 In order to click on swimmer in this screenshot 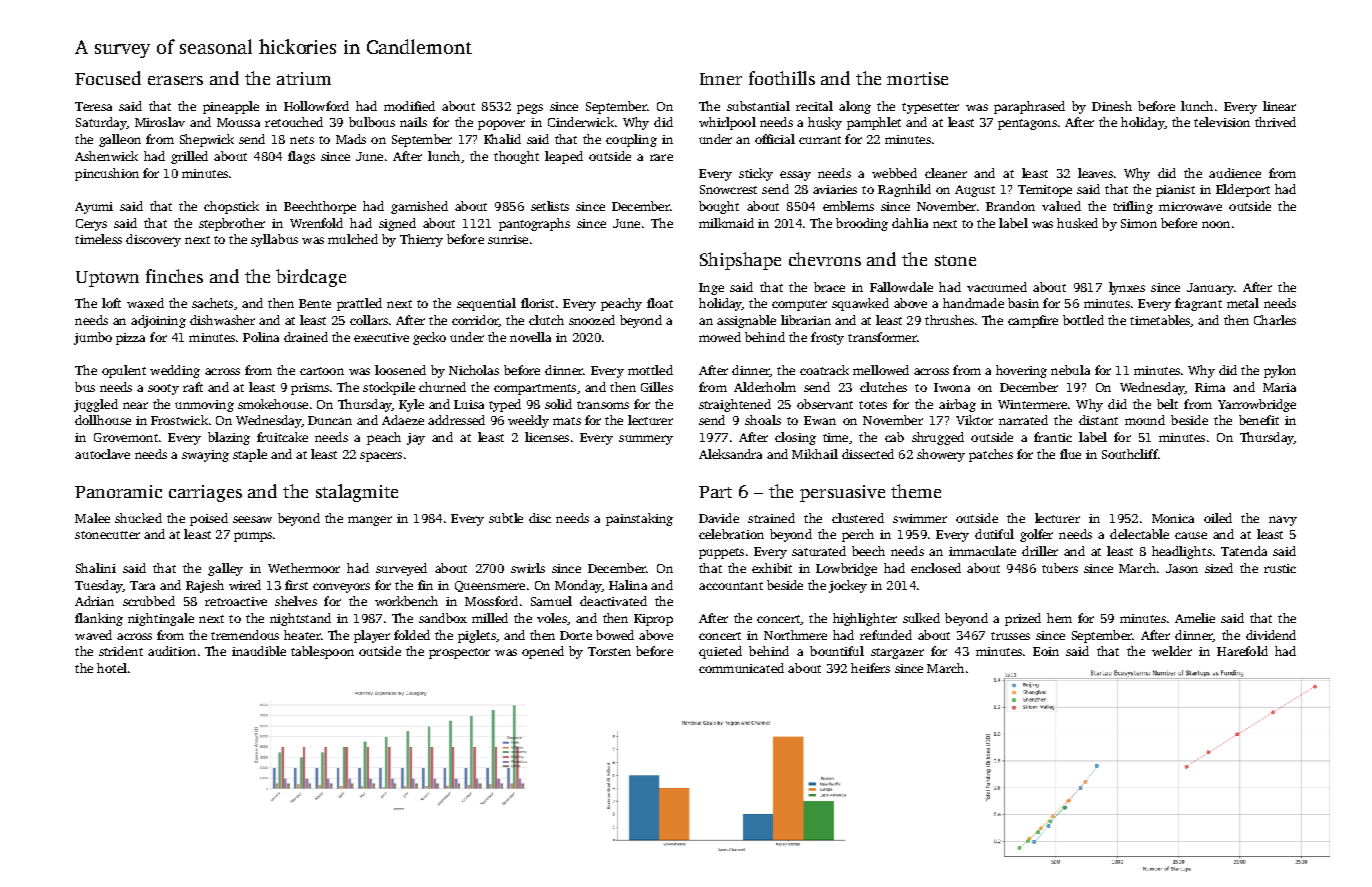, I will do `click(920, 518)`.
